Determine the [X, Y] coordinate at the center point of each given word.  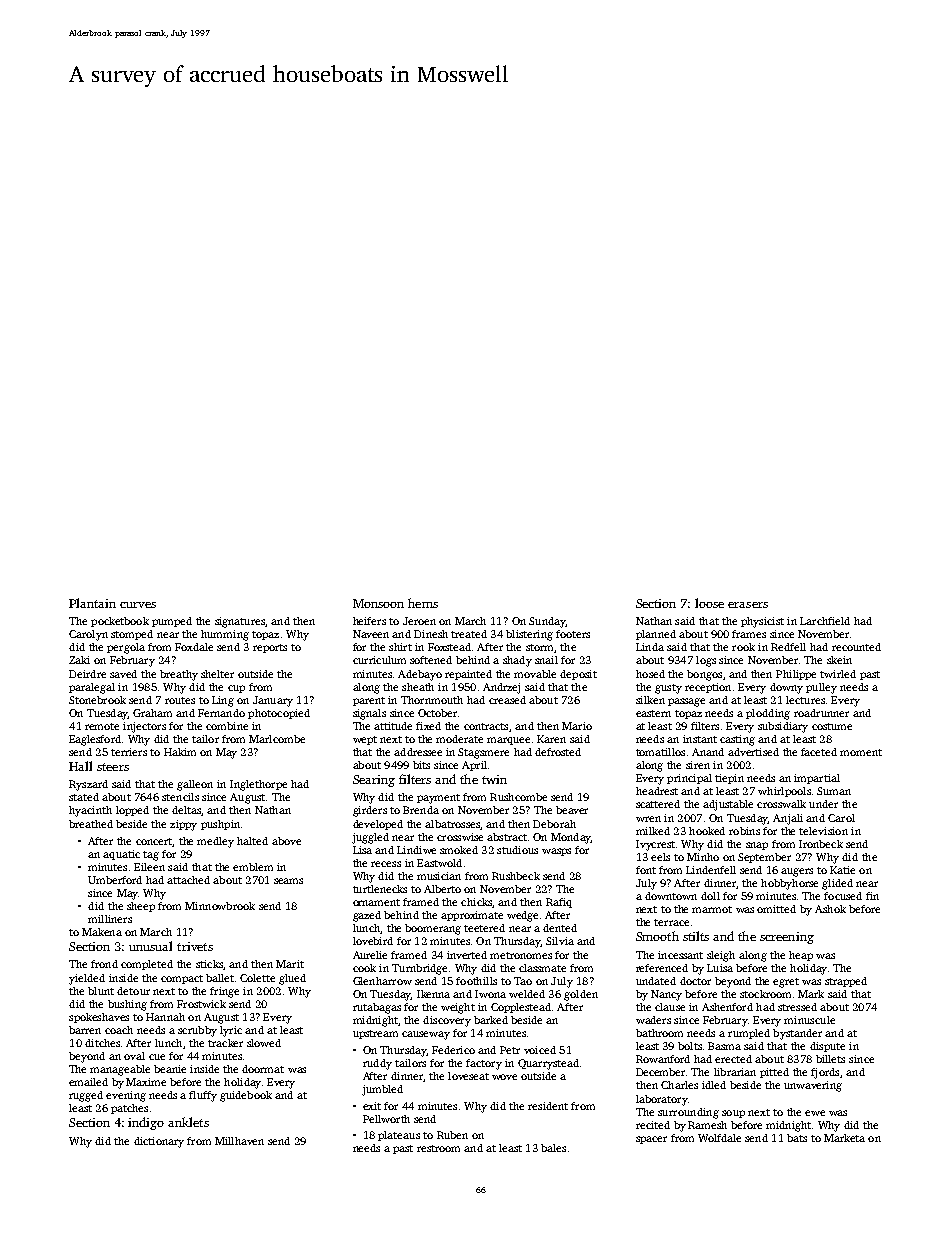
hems [423, 603]
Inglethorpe [258, 785]
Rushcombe [518, 797]
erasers [748, 605]
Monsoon [378, 603]
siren [698, 765]
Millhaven [239, 1141]
